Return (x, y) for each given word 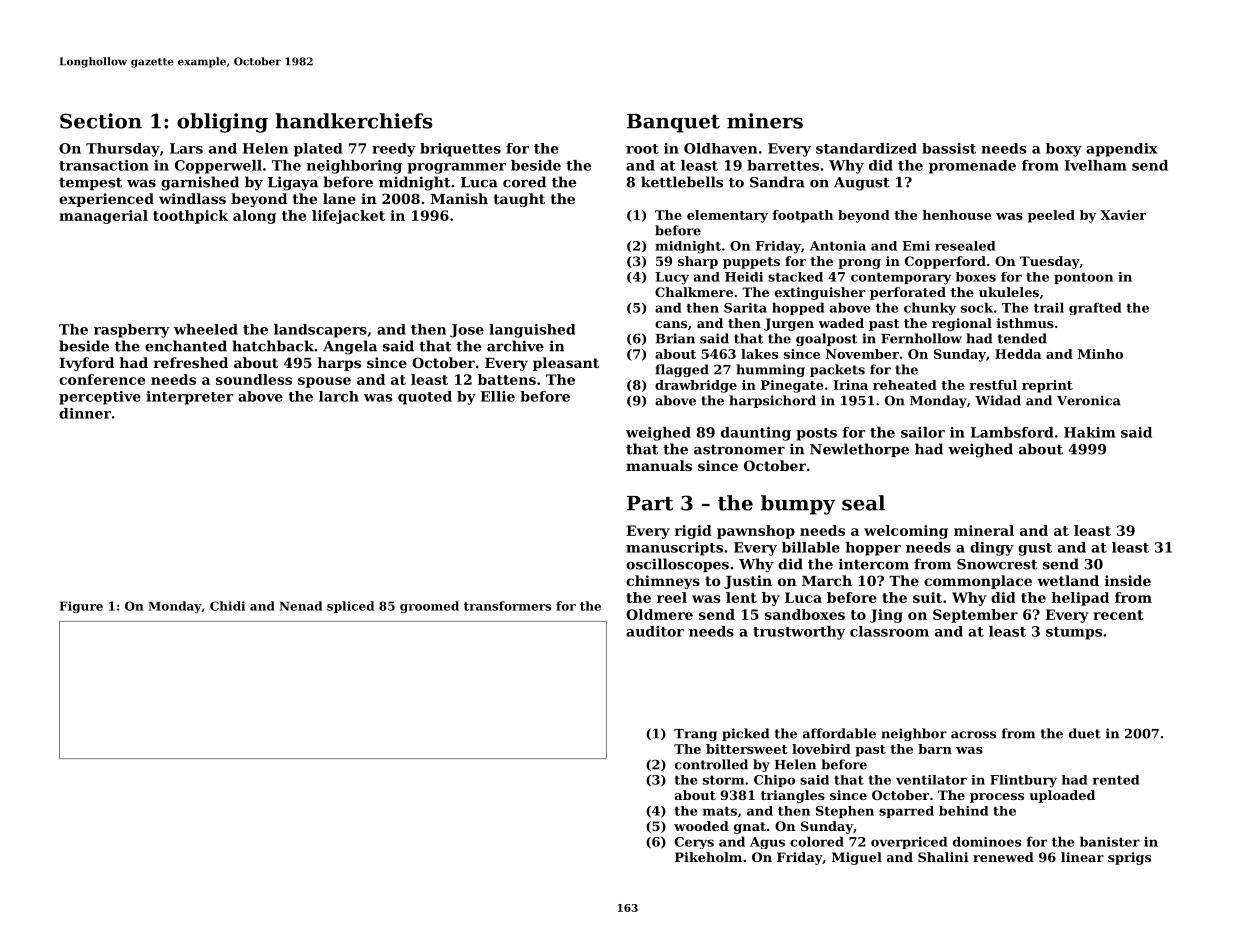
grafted (1095, 308)
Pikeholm (708, 857)
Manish (459, 198)
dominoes (987, 841)
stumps (1074, 633)
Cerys (694, 843)
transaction (104, 165)
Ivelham (1096, 165)
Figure (81, 607)
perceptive (100, 398)
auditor (655, 631)
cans (671, 324)
